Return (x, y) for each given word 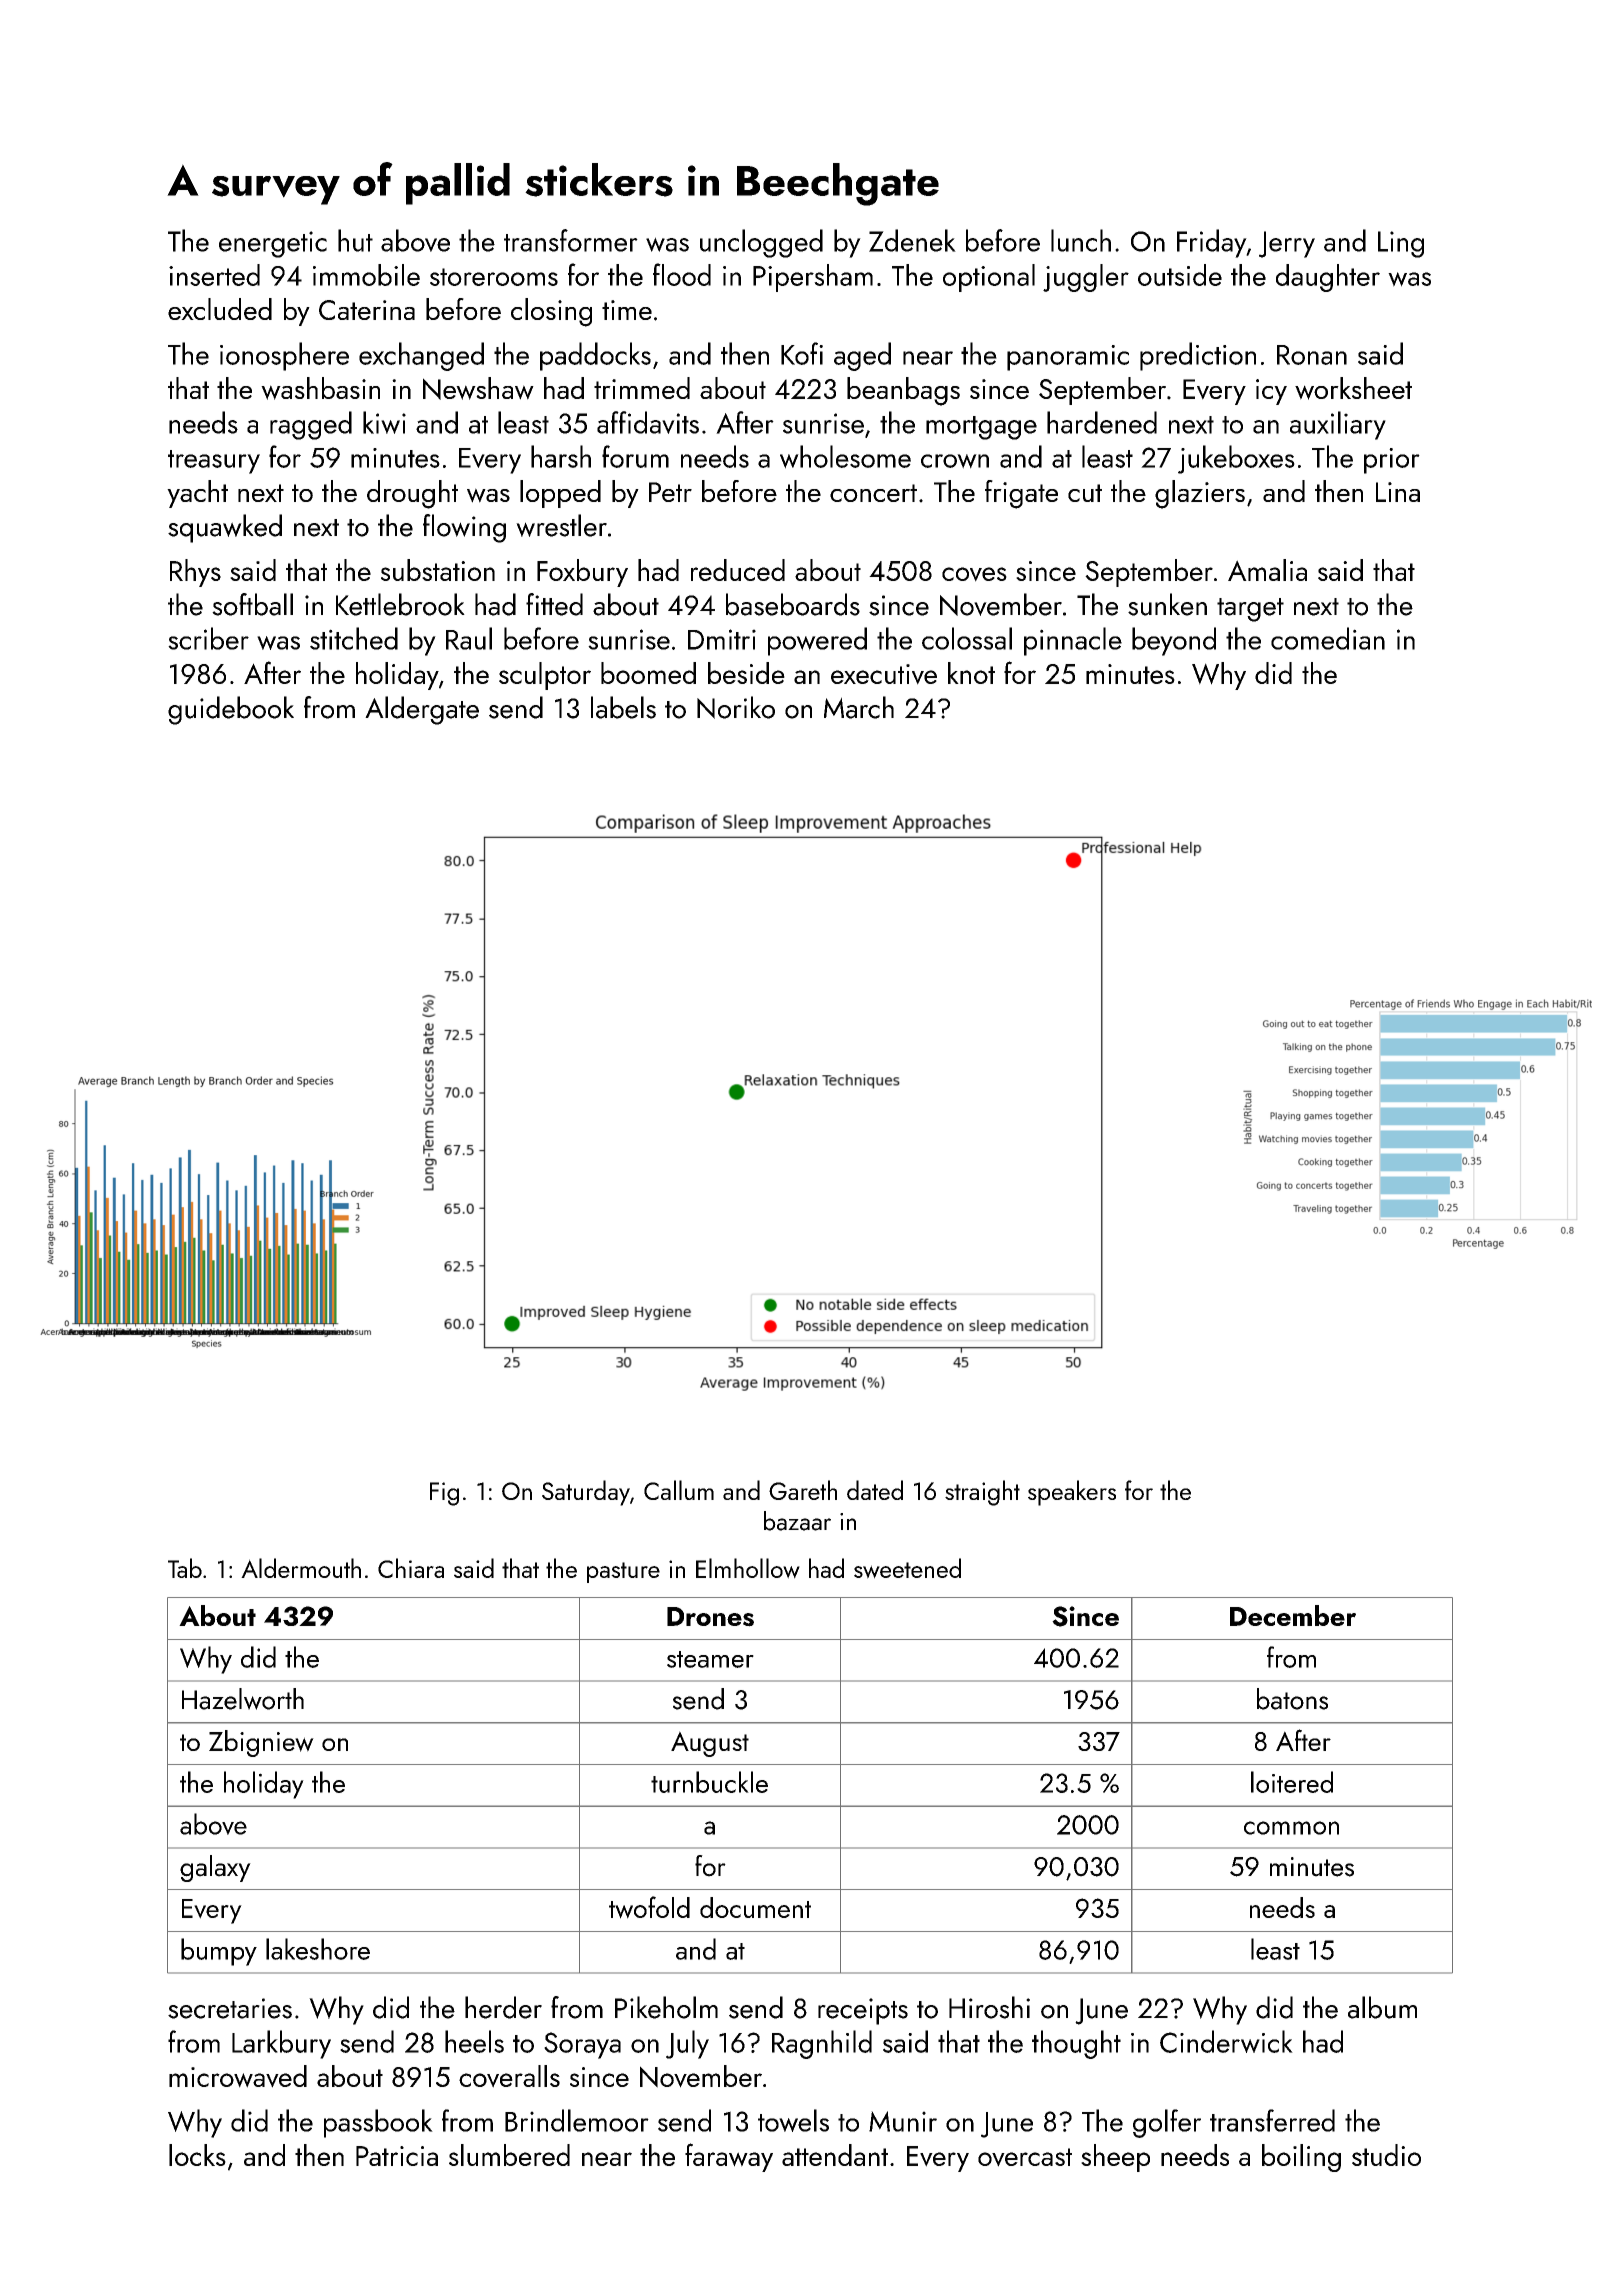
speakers (1072, 1493)
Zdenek (912, 240)
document (755, 1907)
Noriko (736, 707)
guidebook (231, 710)
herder (503, 2007)
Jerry (1287, 244)
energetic (273, 244)
